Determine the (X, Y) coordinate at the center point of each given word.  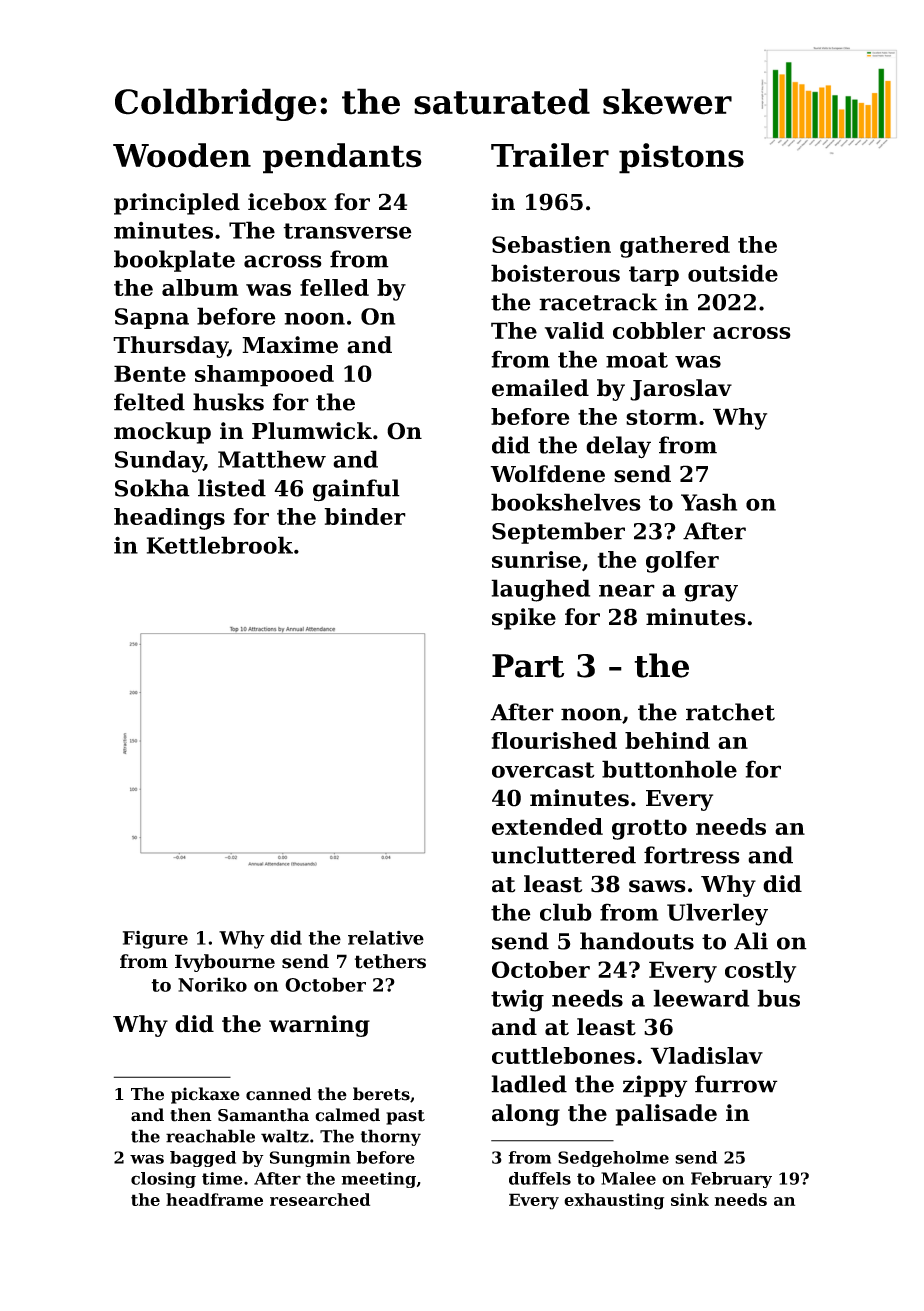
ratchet (730, 712)
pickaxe (205, 1095)
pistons (681, 158)
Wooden (182, 155)
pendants (342, 158)
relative (386, 937)
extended (547, 826)
